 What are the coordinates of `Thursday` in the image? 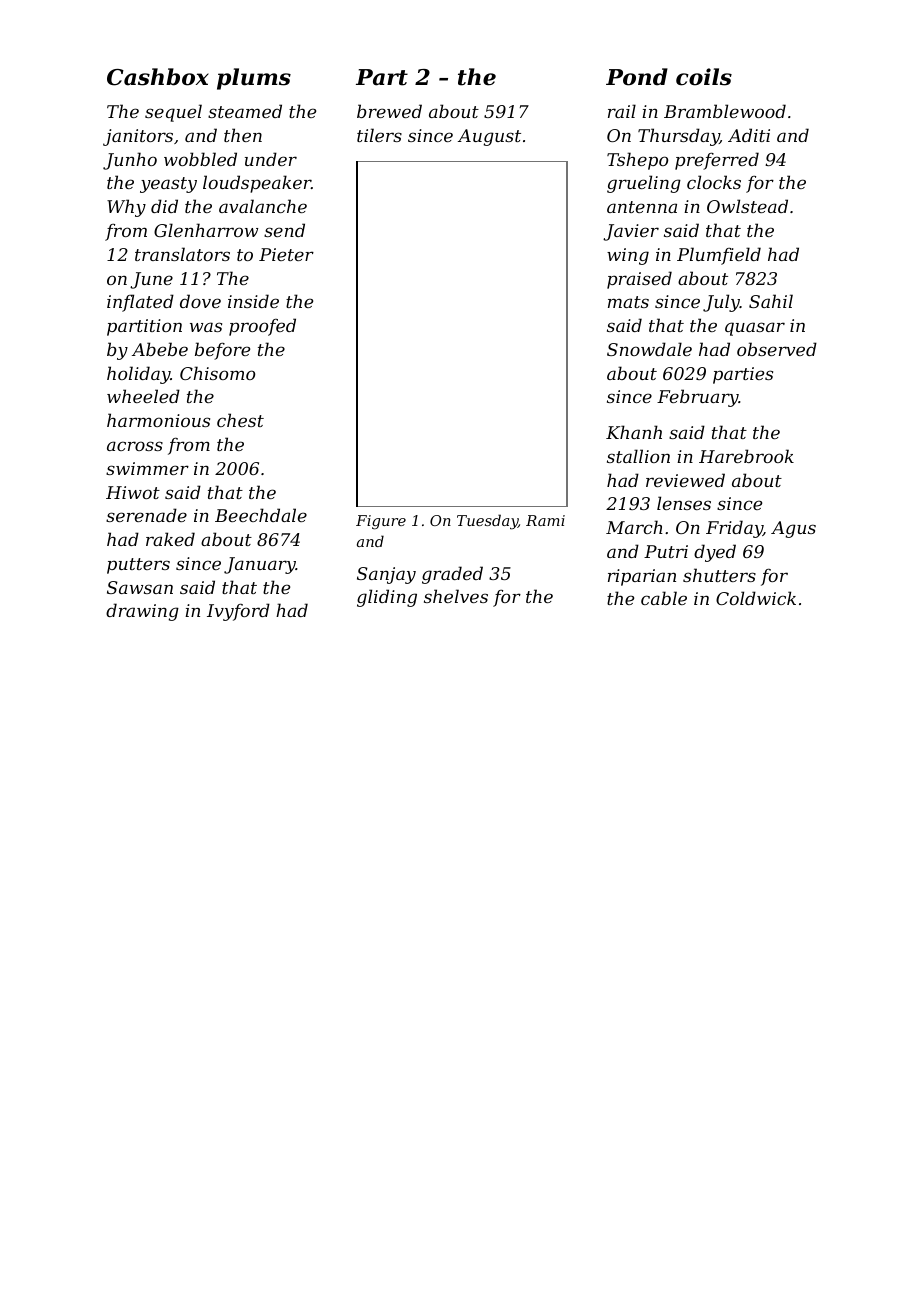 It's located at (679, 137).
